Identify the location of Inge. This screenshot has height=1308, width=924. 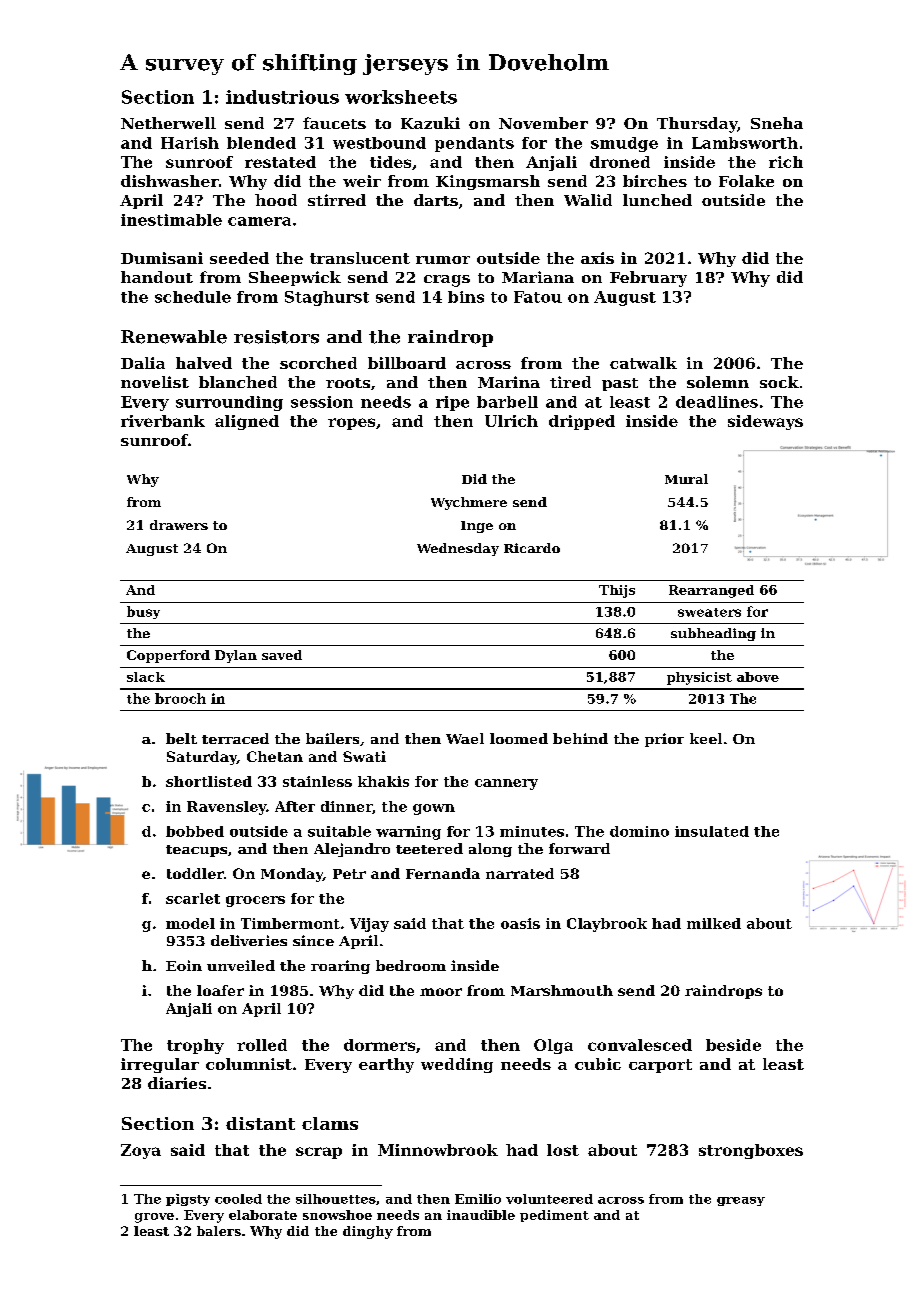
(477, 527).
